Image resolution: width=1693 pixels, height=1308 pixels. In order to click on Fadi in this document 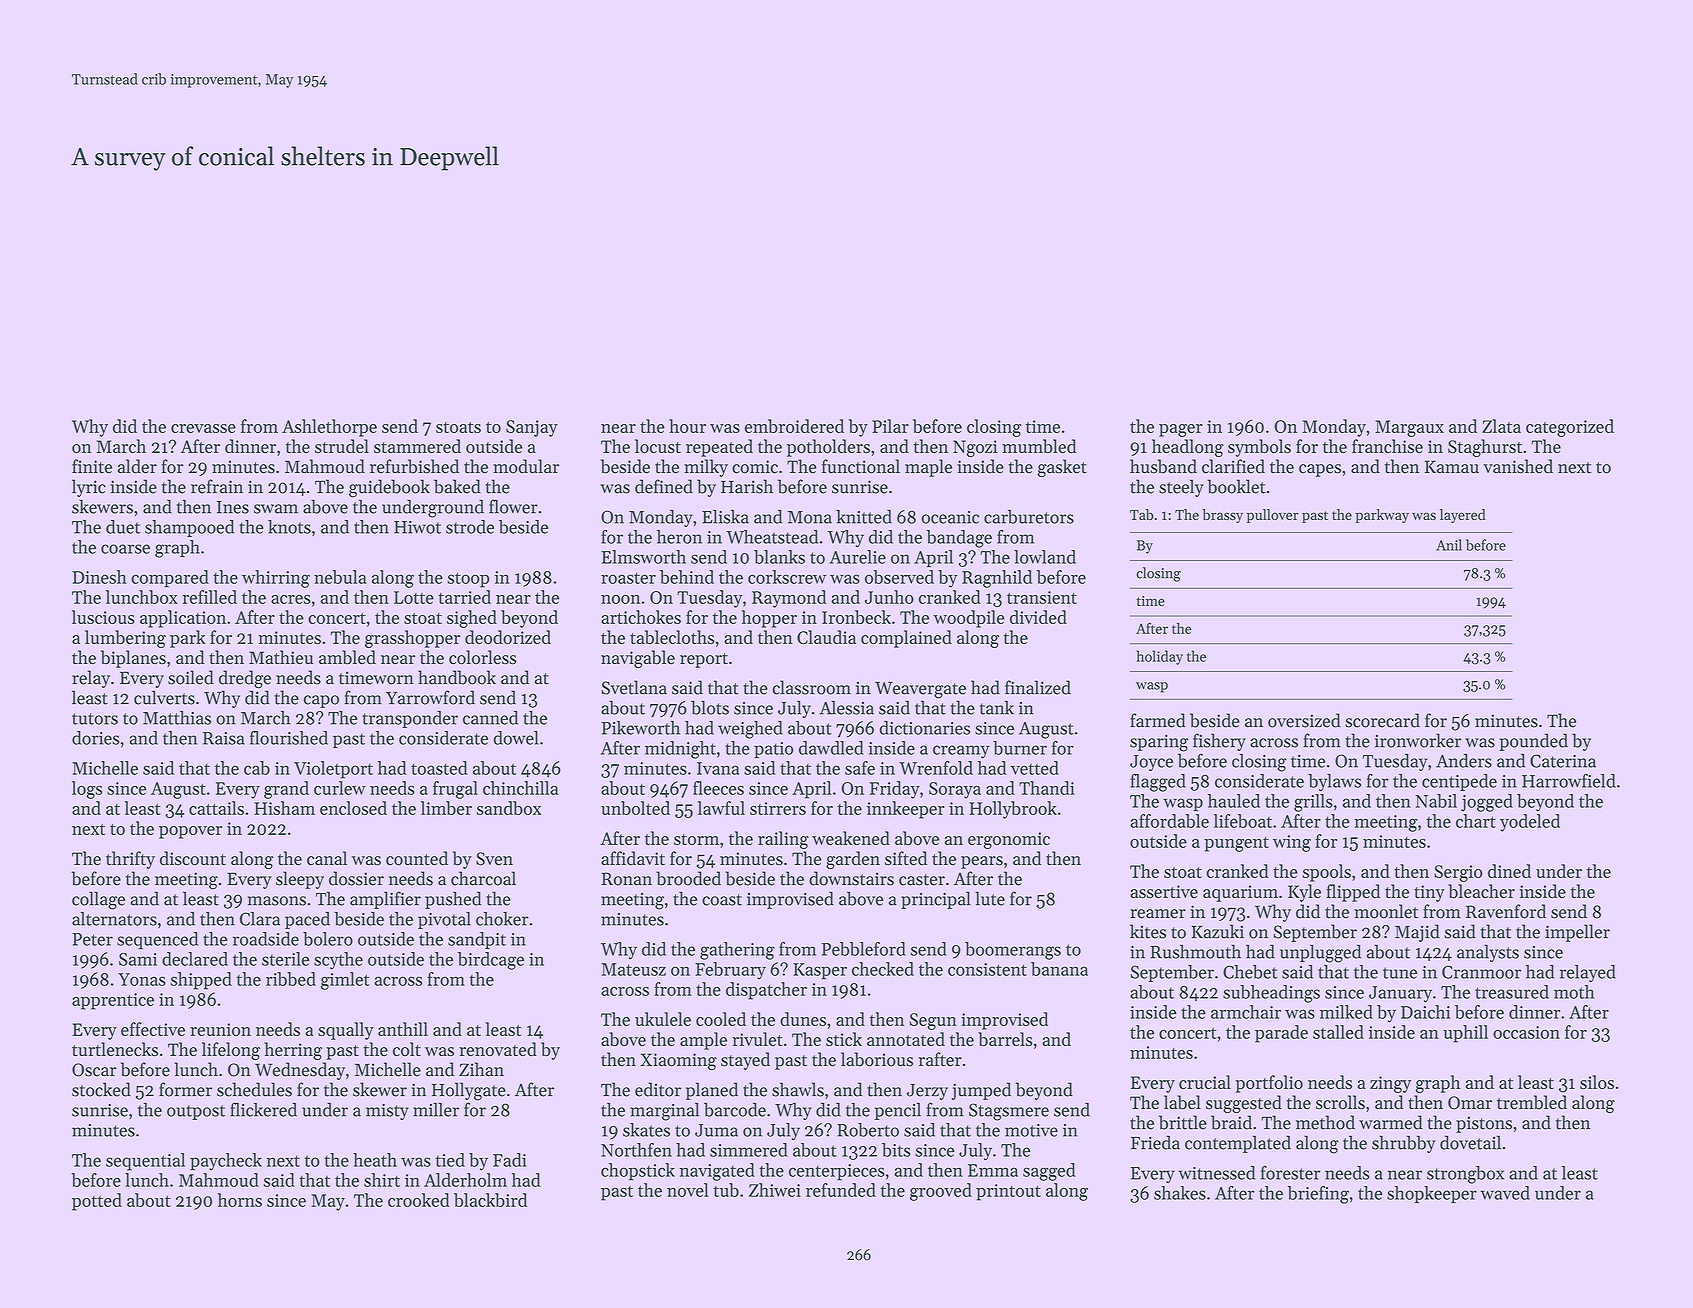, I will do `click(510, 1160)`.
